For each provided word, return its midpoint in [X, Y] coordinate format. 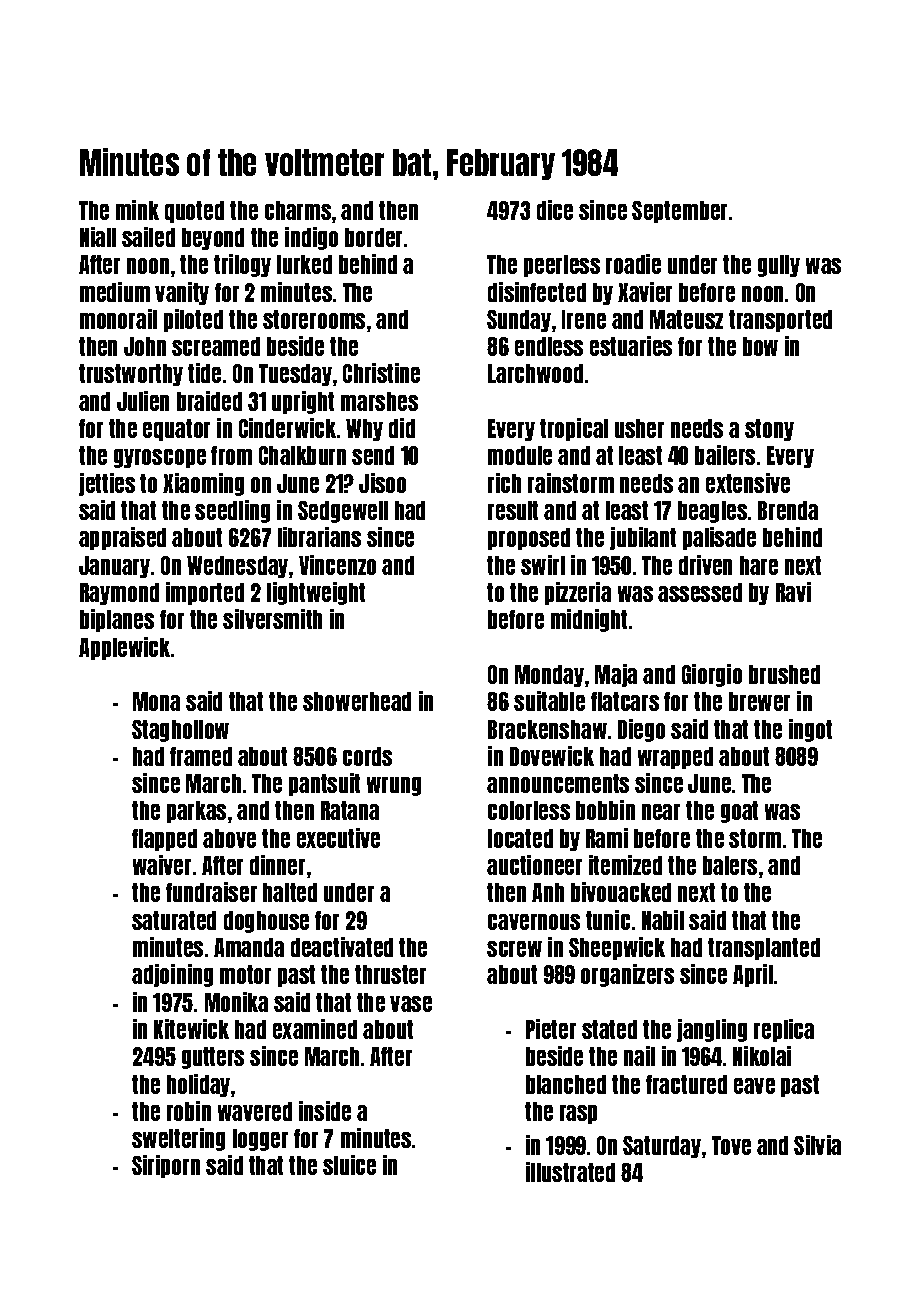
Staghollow [180, 731]
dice [555, 210]
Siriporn [166, 1166]
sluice [349, 1165]
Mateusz [686, 319]
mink [137, 210]
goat [739, 812]
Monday [549, 676]
